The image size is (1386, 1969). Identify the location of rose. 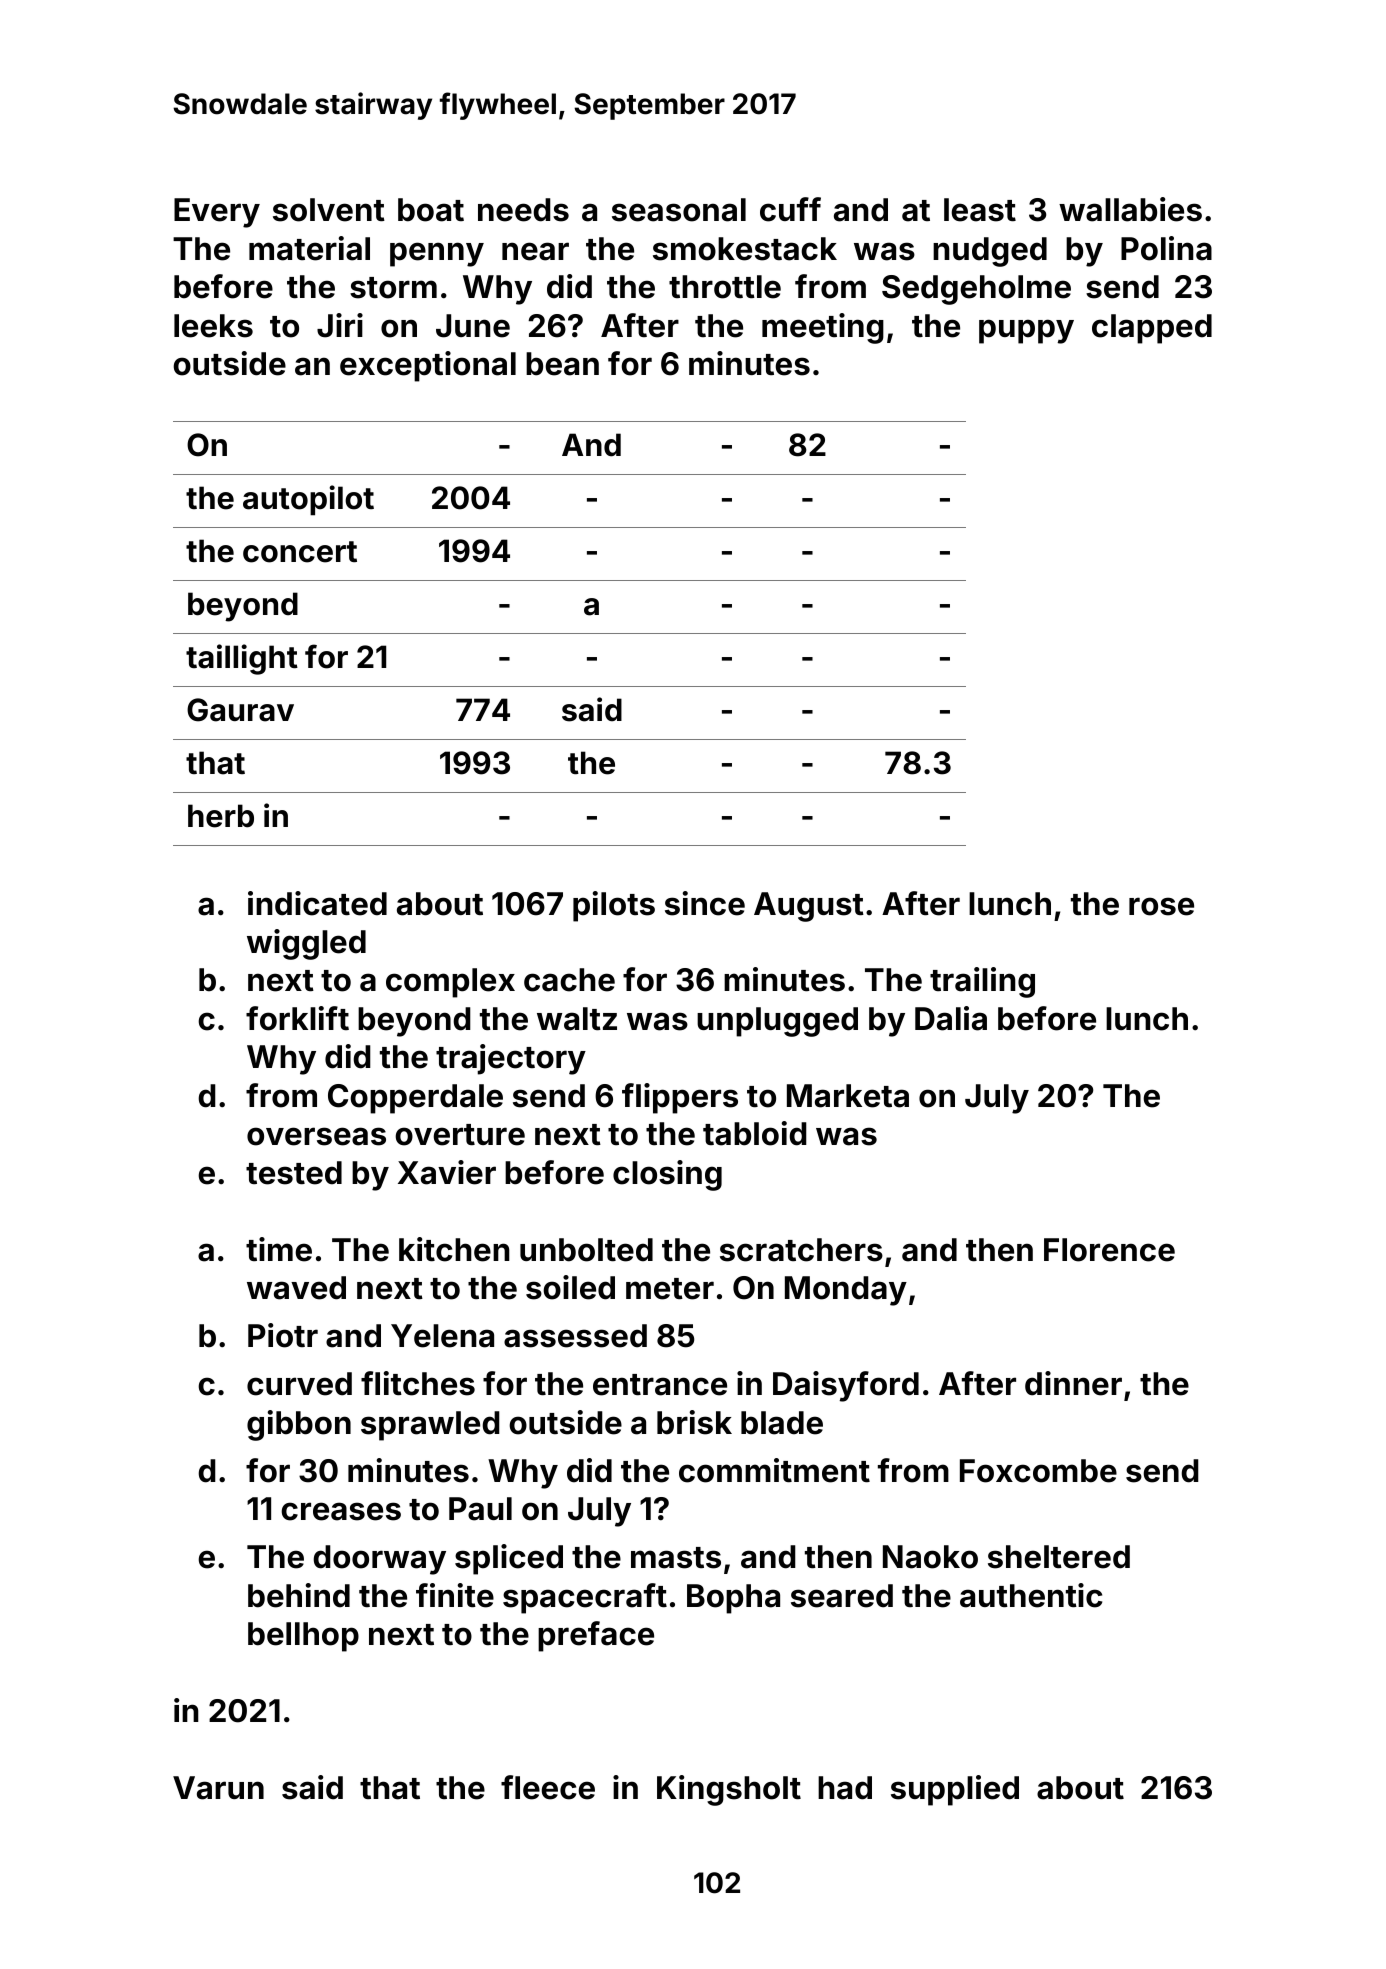
(1161, 906).
